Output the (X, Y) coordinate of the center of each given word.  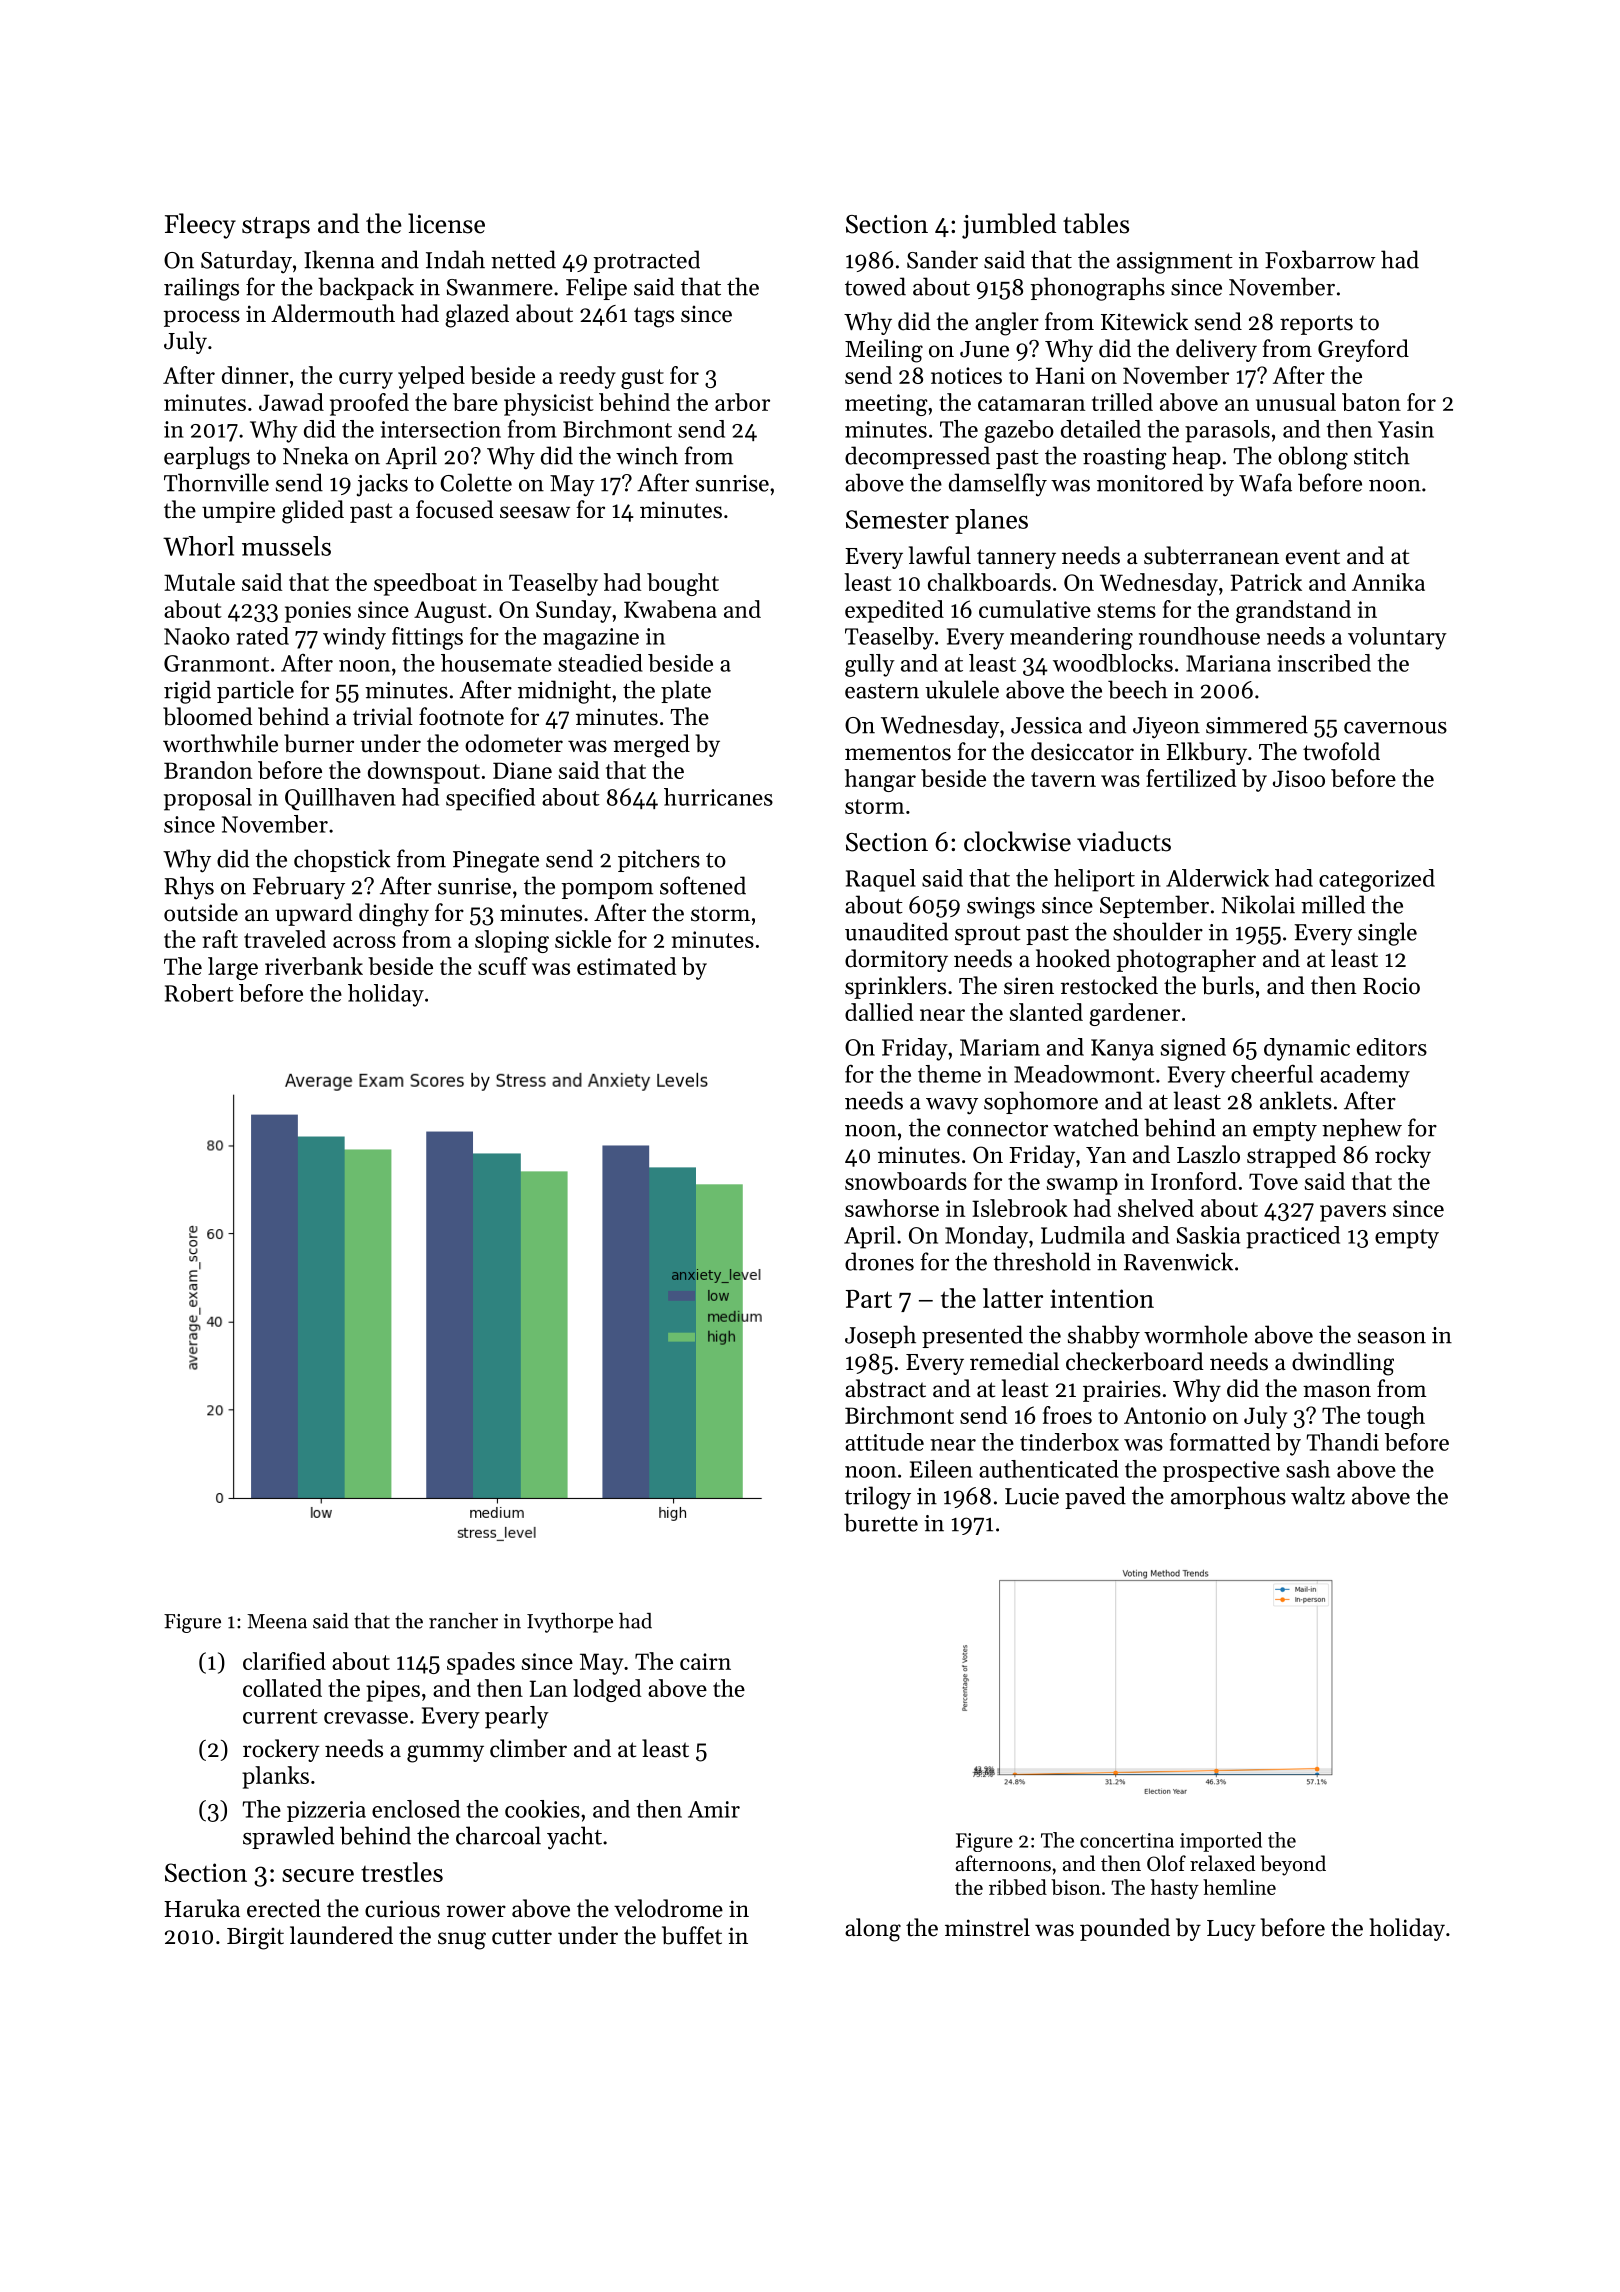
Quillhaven (340, 799)
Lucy (1231, 1930)
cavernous (1395, 728)
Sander (942, 259)
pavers (1353, 1213)
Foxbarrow (1320, 259)
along (873, 1930)
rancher (463, 1621)
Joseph (880, 1336)
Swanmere (500, 287)
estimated (626, 966)
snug (462, 1941)
